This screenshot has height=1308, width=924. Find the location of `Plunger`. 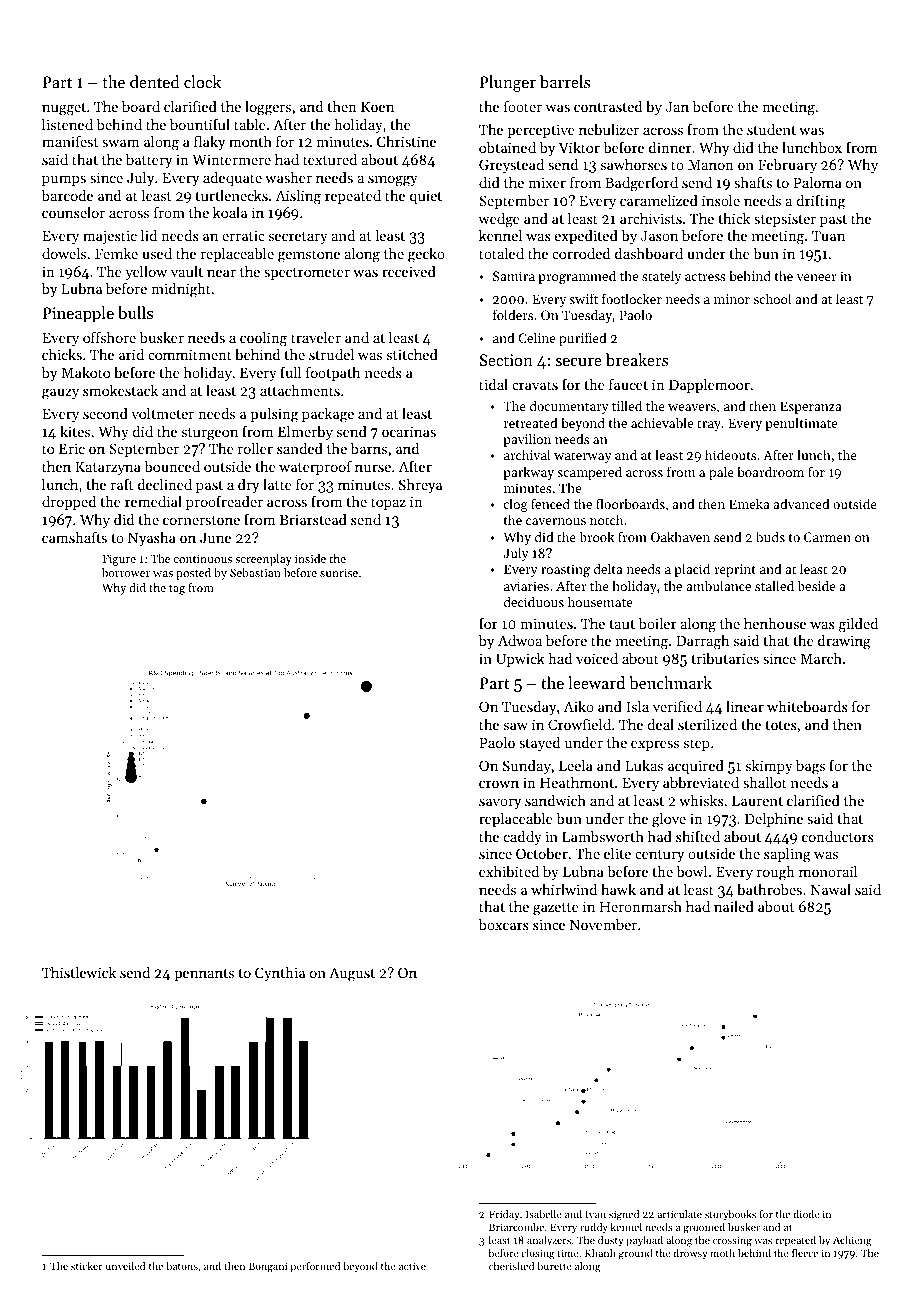

Plunger is located at coordinates (508, 83).
